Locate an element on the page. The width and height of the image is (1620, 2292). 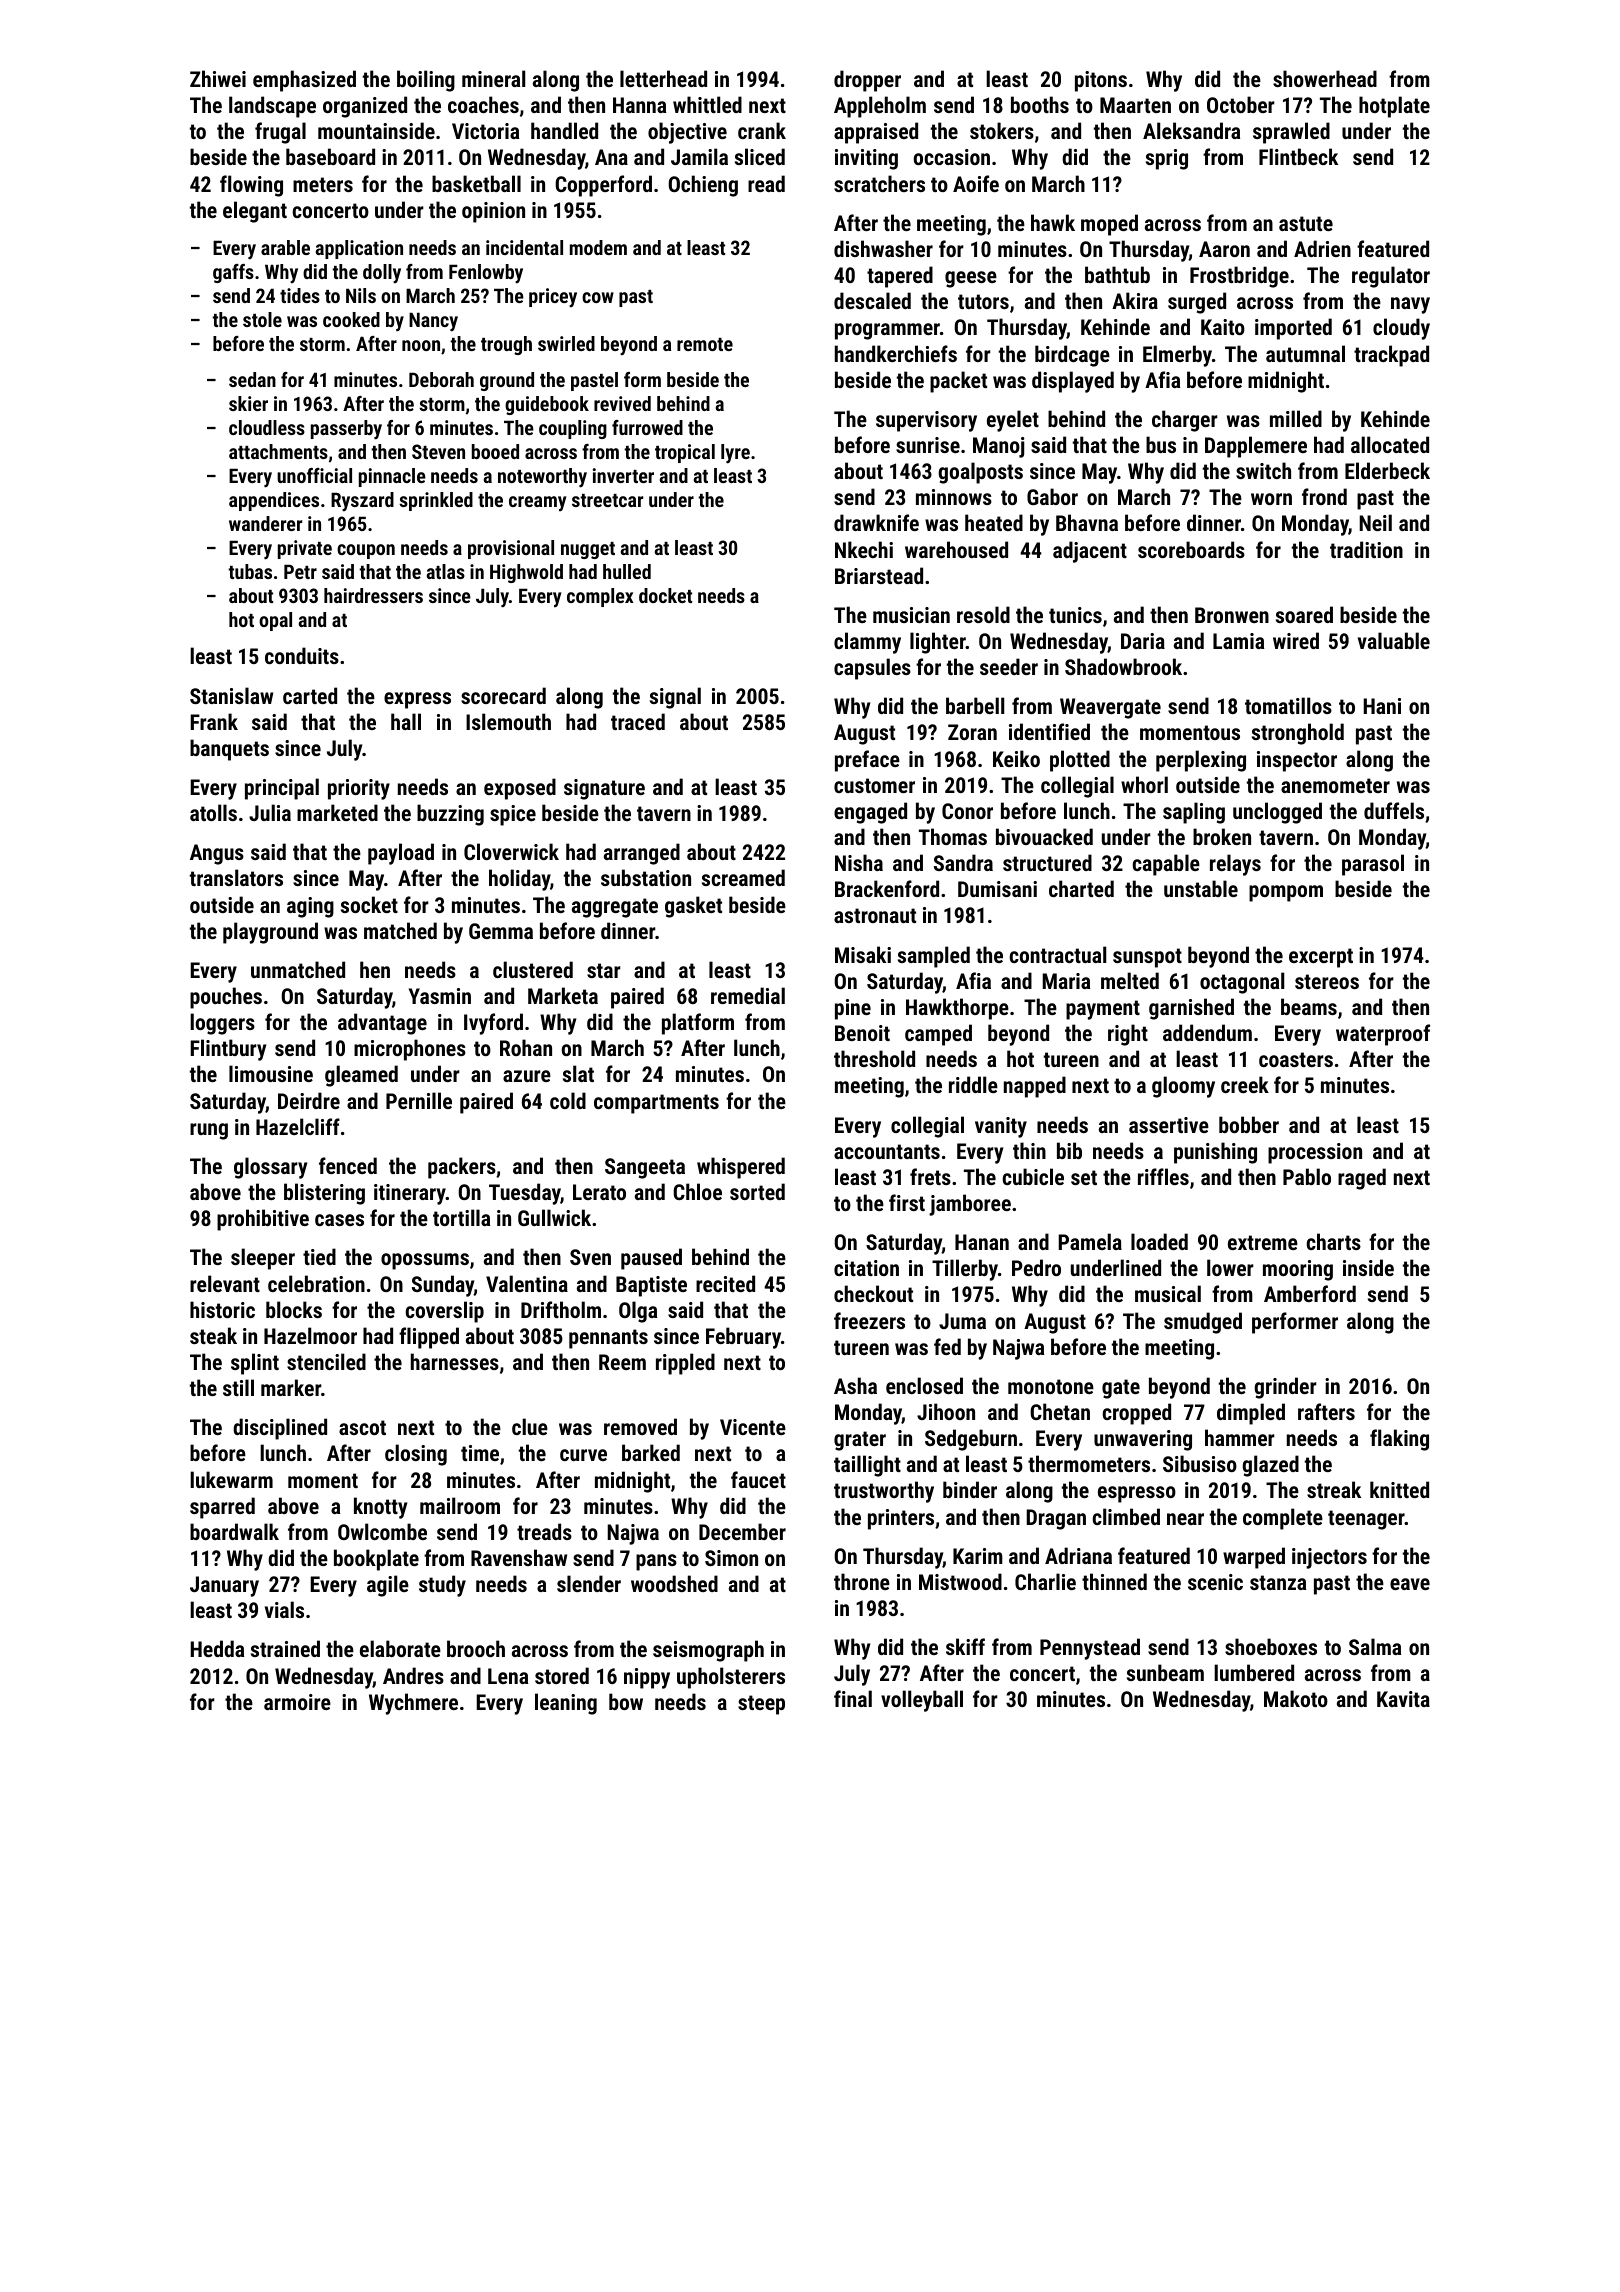
tomatillos is located at coordinates (1288, 705).
